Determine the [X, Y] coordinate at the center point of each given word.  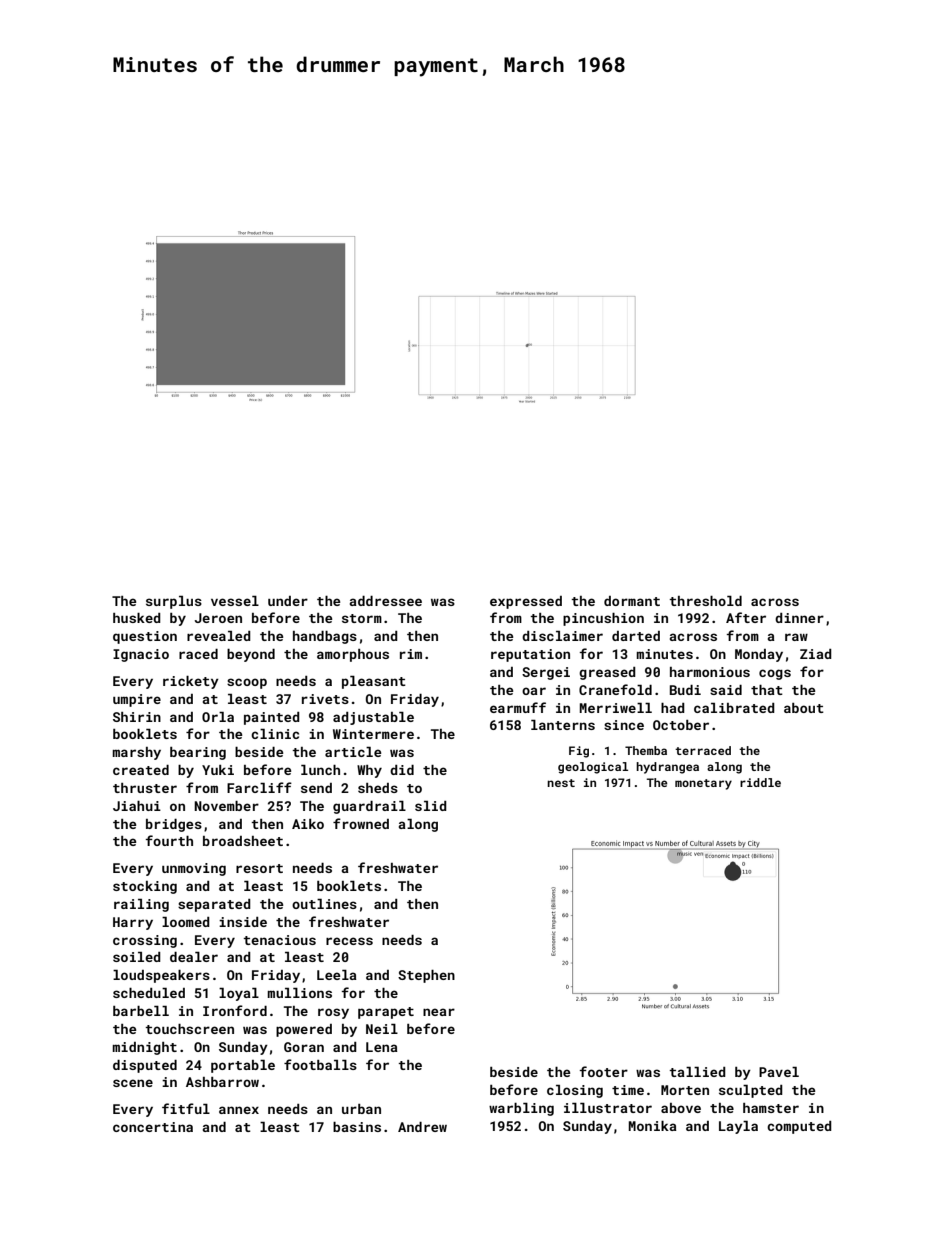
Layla [738, 1127]
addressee [386, 601]
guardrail [369, 807]
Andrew [422, 1127]
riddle [760, 782]
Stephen [426, 976]
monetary [703, 784]
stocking [145, 887]
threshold [706, 601]
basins [357, 1127]
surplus [174, 602]
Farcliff [259, 787]
